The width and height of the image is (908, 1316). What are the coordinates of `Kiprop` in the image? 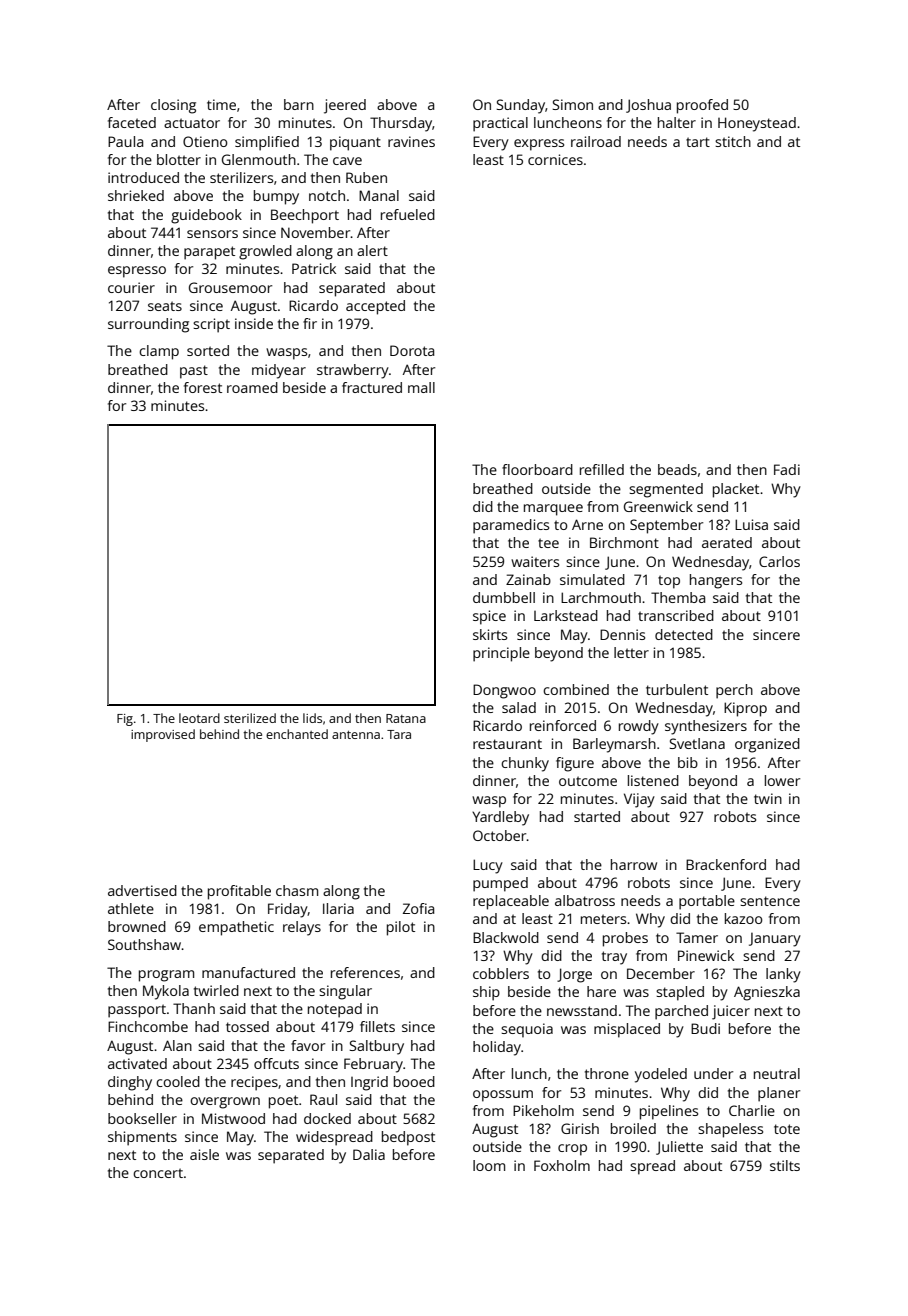 It's located at (745, 709).
